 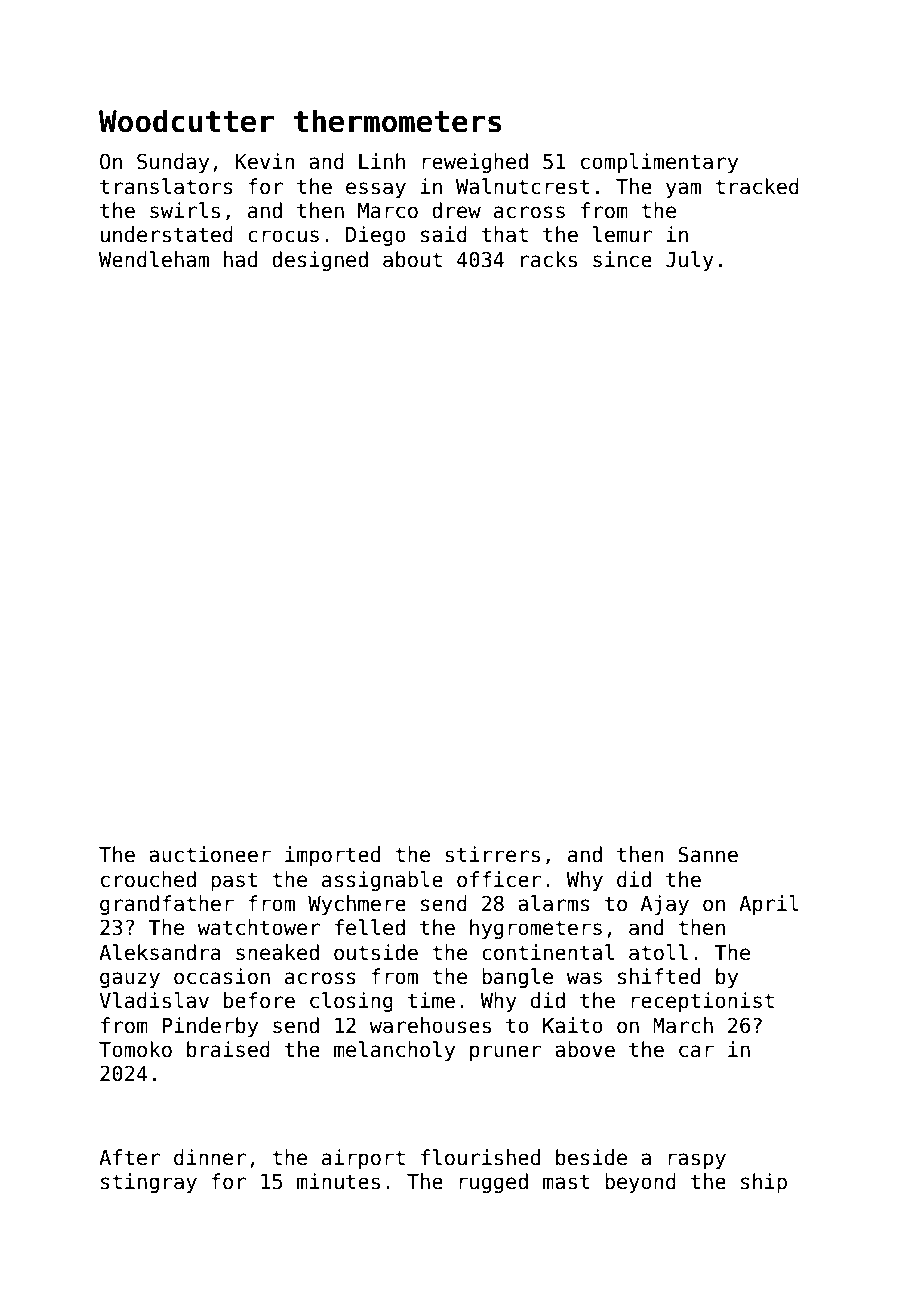 I want to click on about, so click(x=412, y=259).
